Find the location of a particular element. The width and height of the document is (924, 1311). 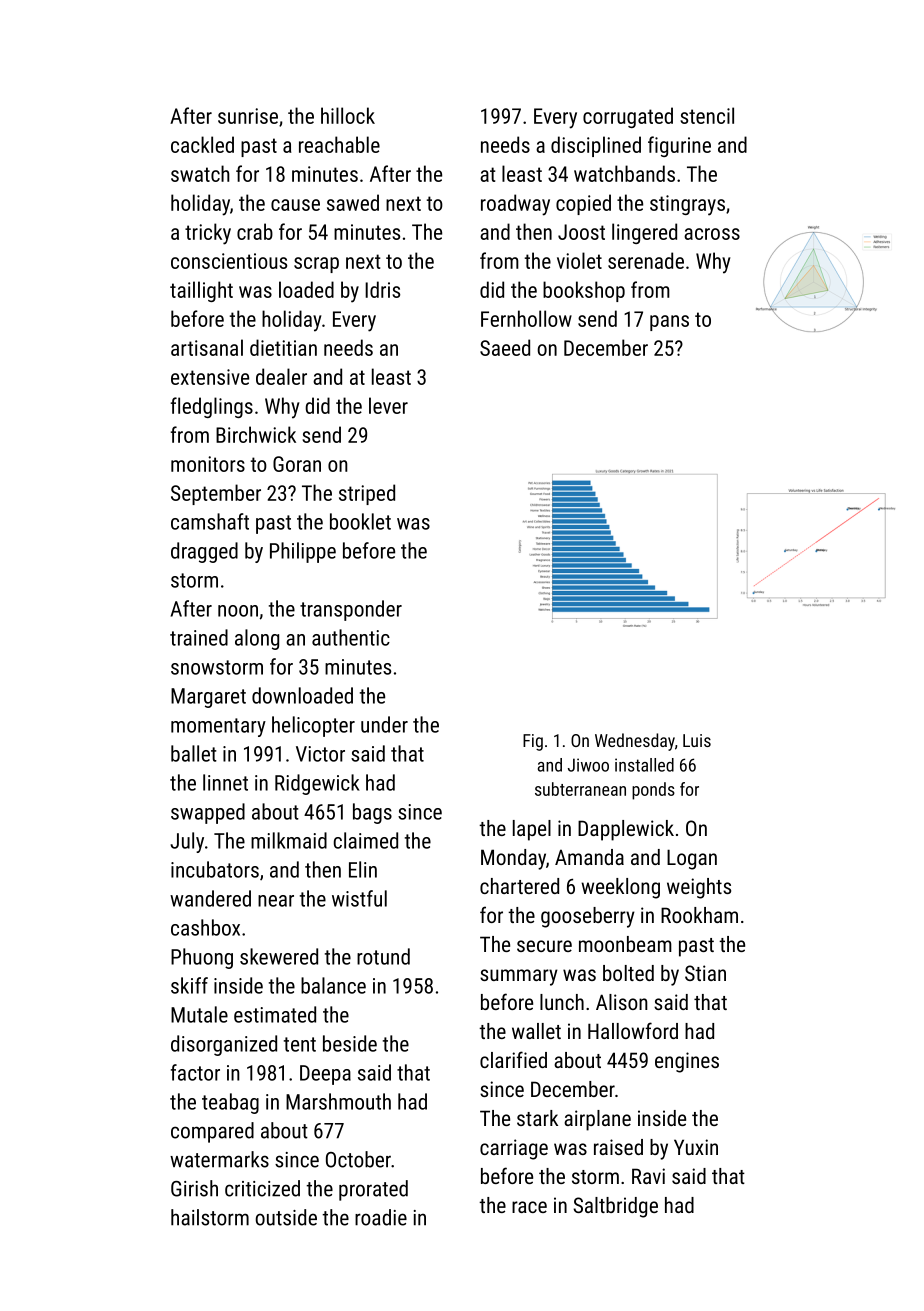

stencil is located at coordinates (707, 115).
